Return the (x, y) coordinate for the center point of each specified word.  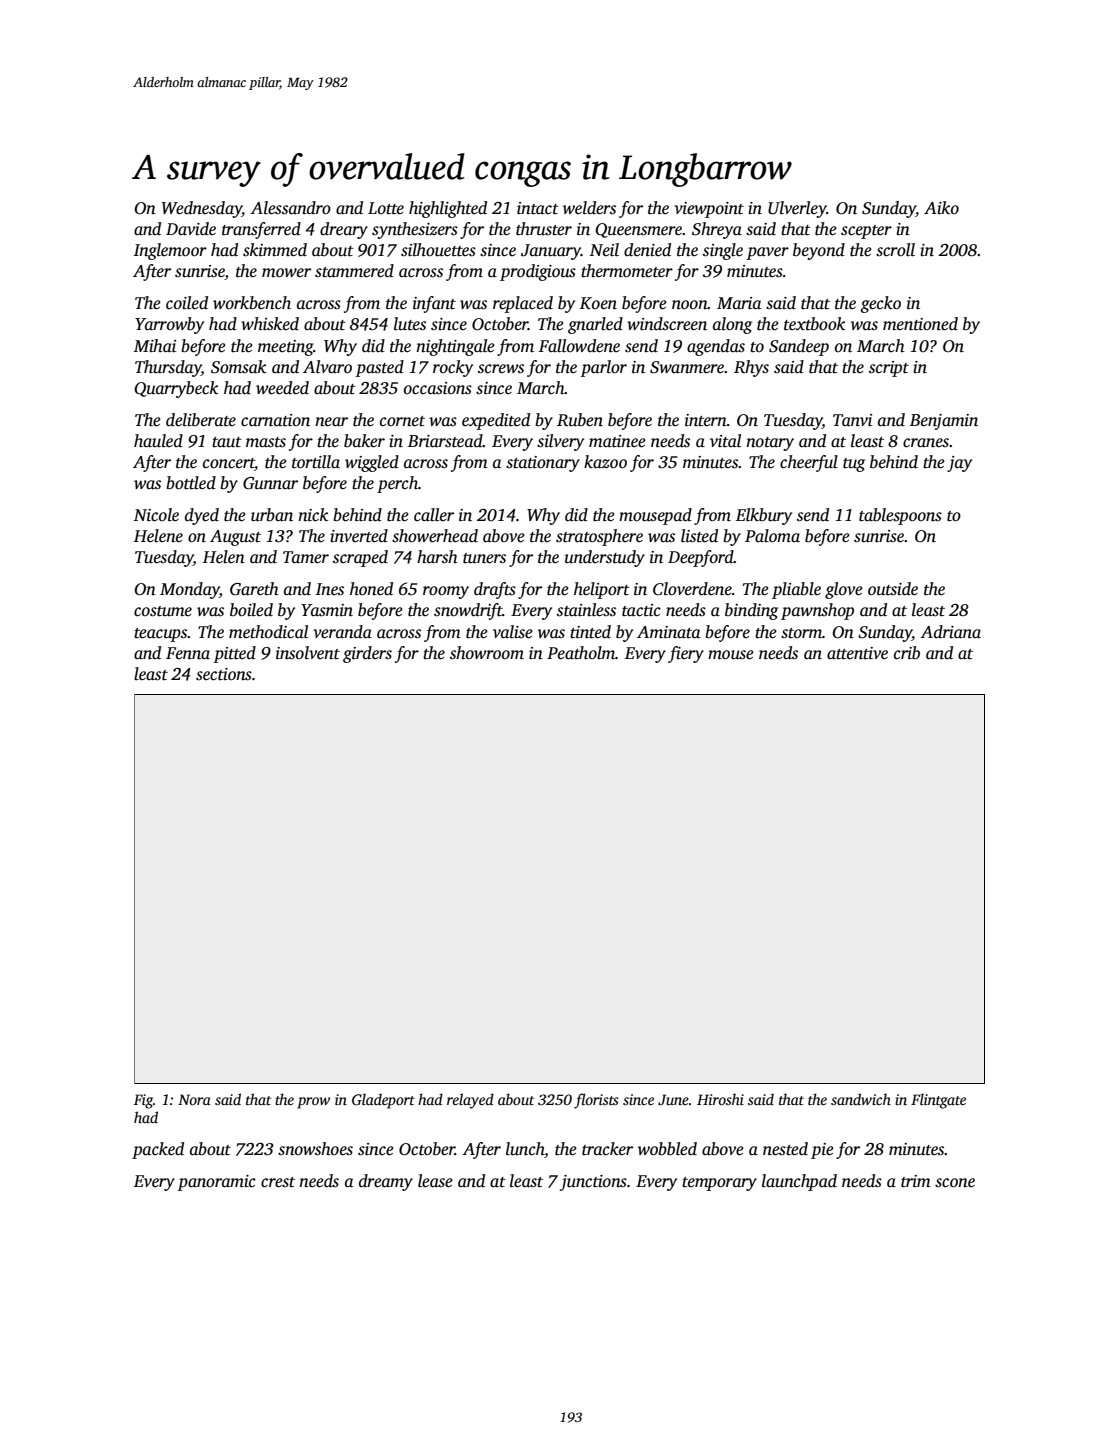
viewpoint (709, 210)
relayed (470, 1101)
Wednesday (202, 209)
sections (224, 674)
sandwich (861, 1099)
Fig (143, 1101)
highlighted (448, 209)
